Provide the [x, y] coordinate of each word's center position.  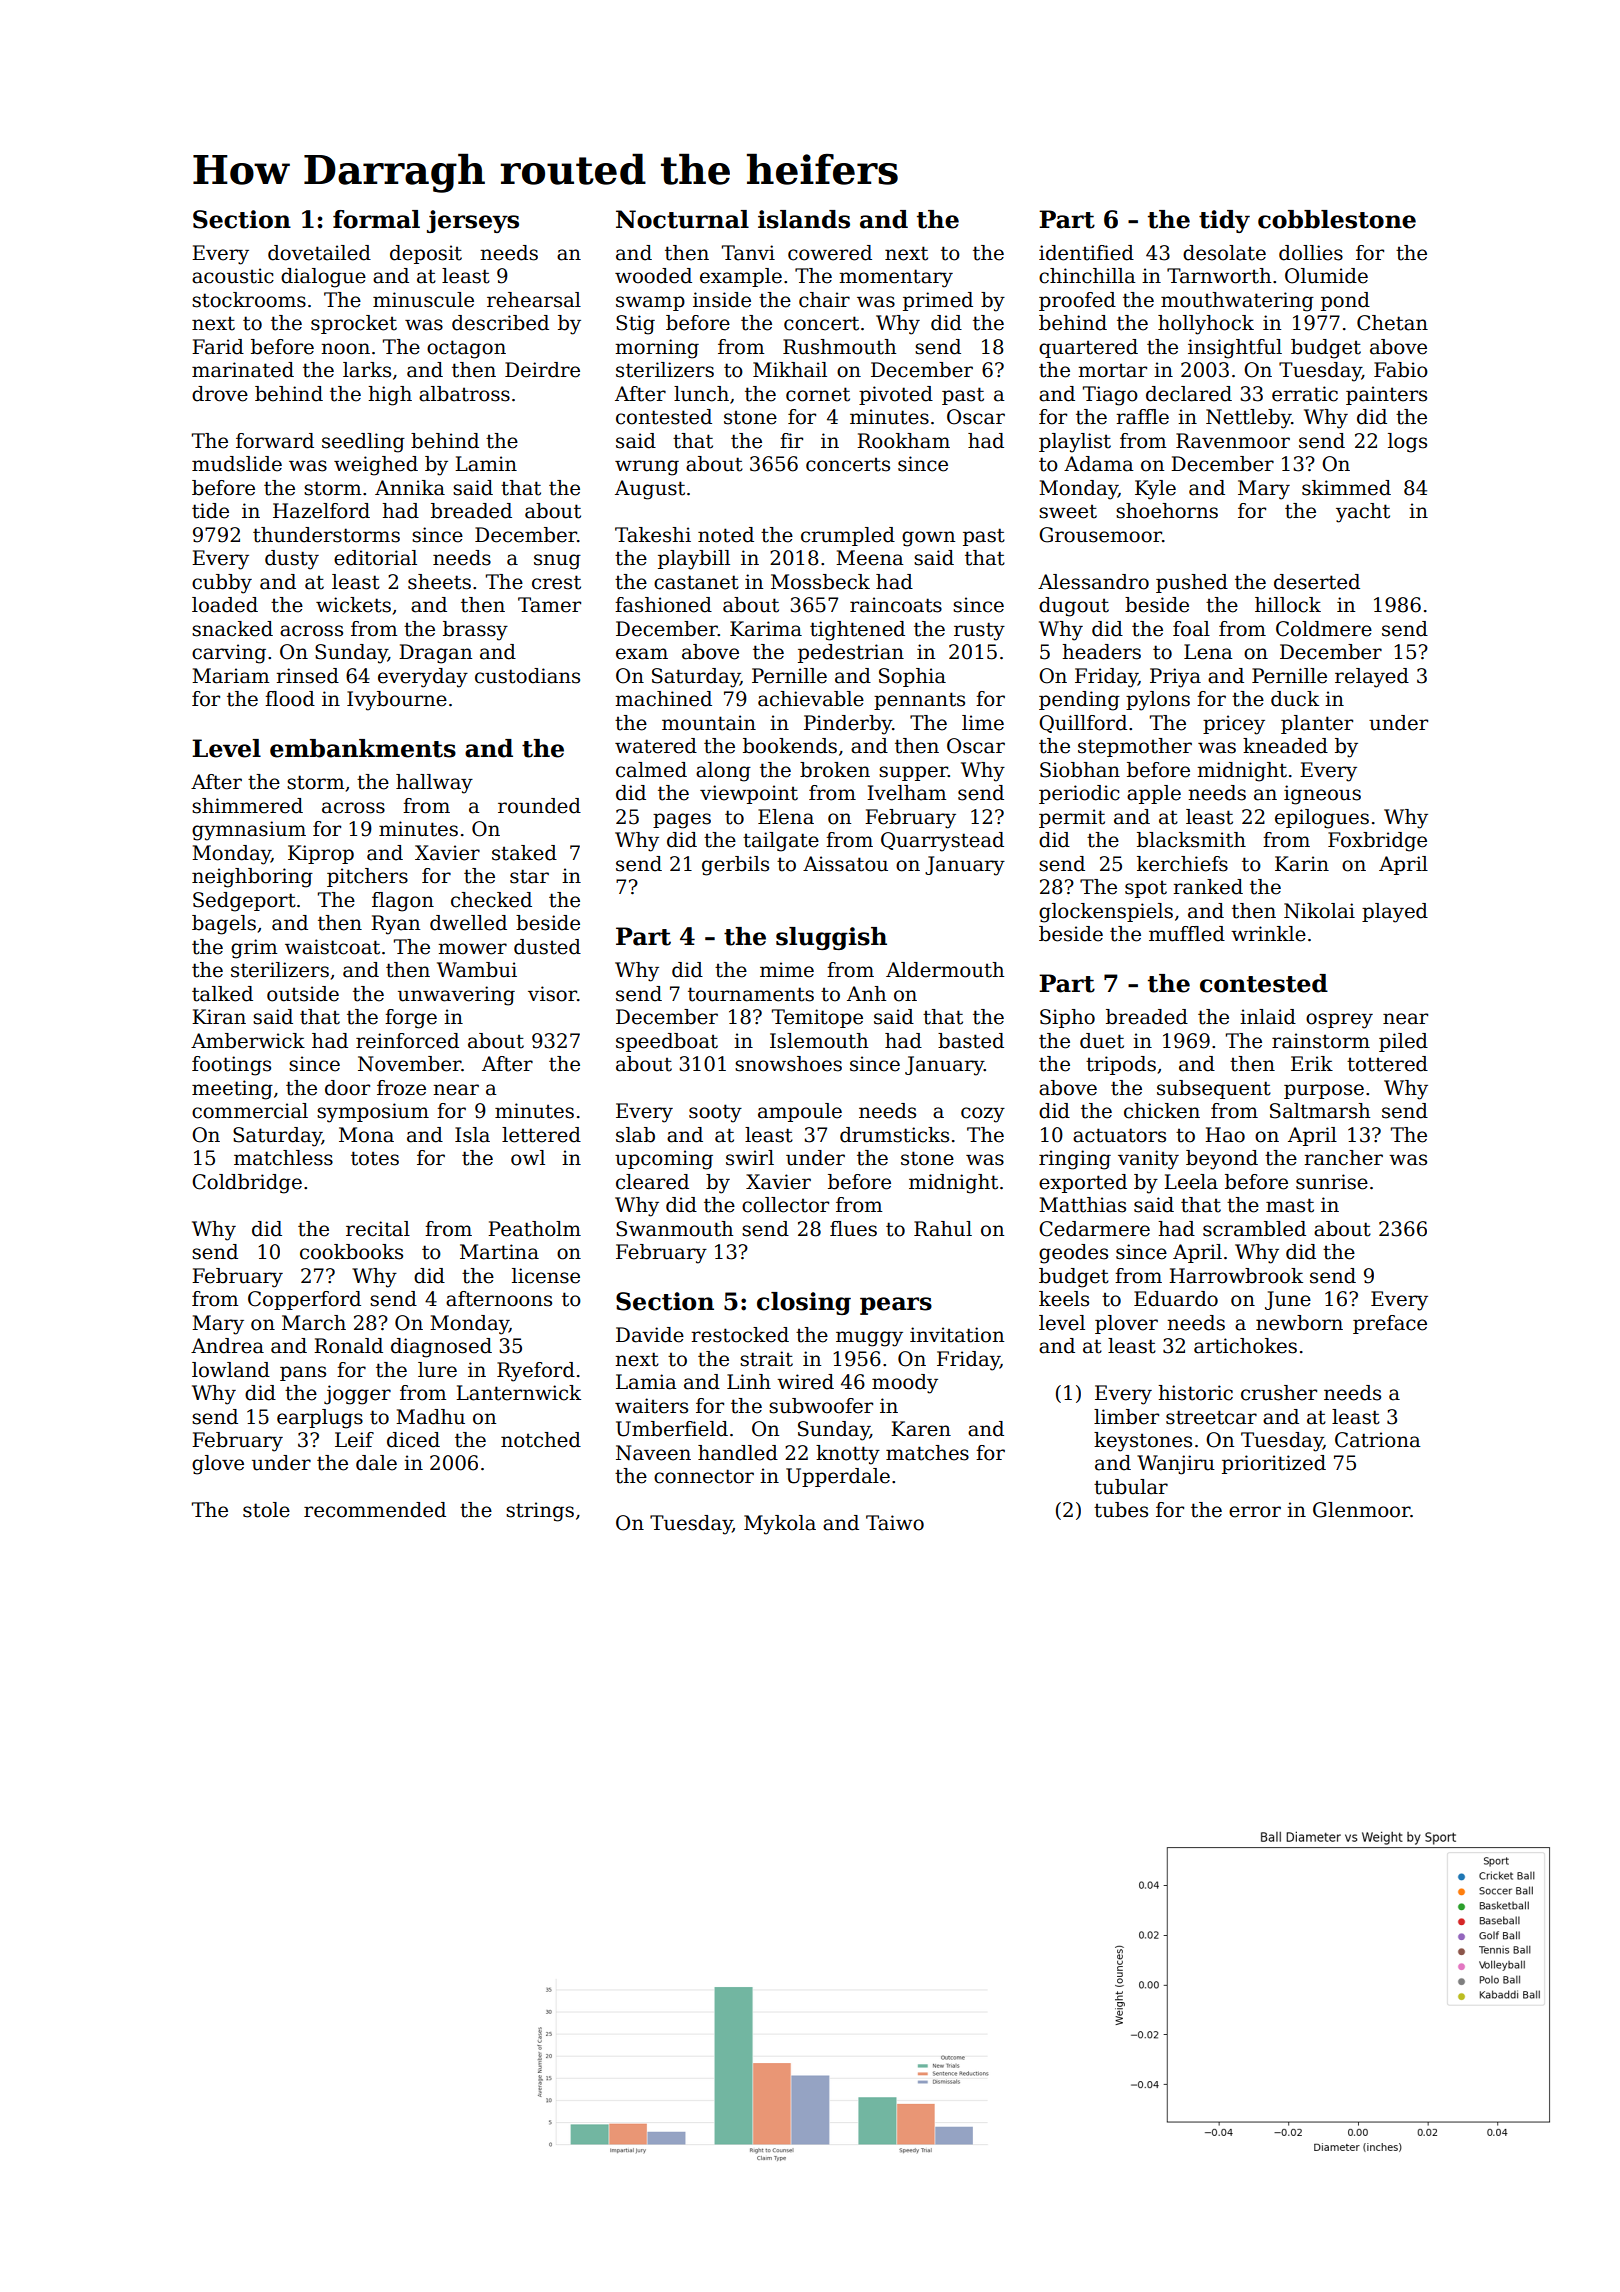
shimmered [247, 806]
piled [1403, 1042]
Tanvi [748, 253]
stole [266, 1510]
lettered [541, 1135]
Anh [866, 993]
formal [376, 219]
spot [1146, 889]
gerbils [735, 866]
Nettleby [1249, 419]
